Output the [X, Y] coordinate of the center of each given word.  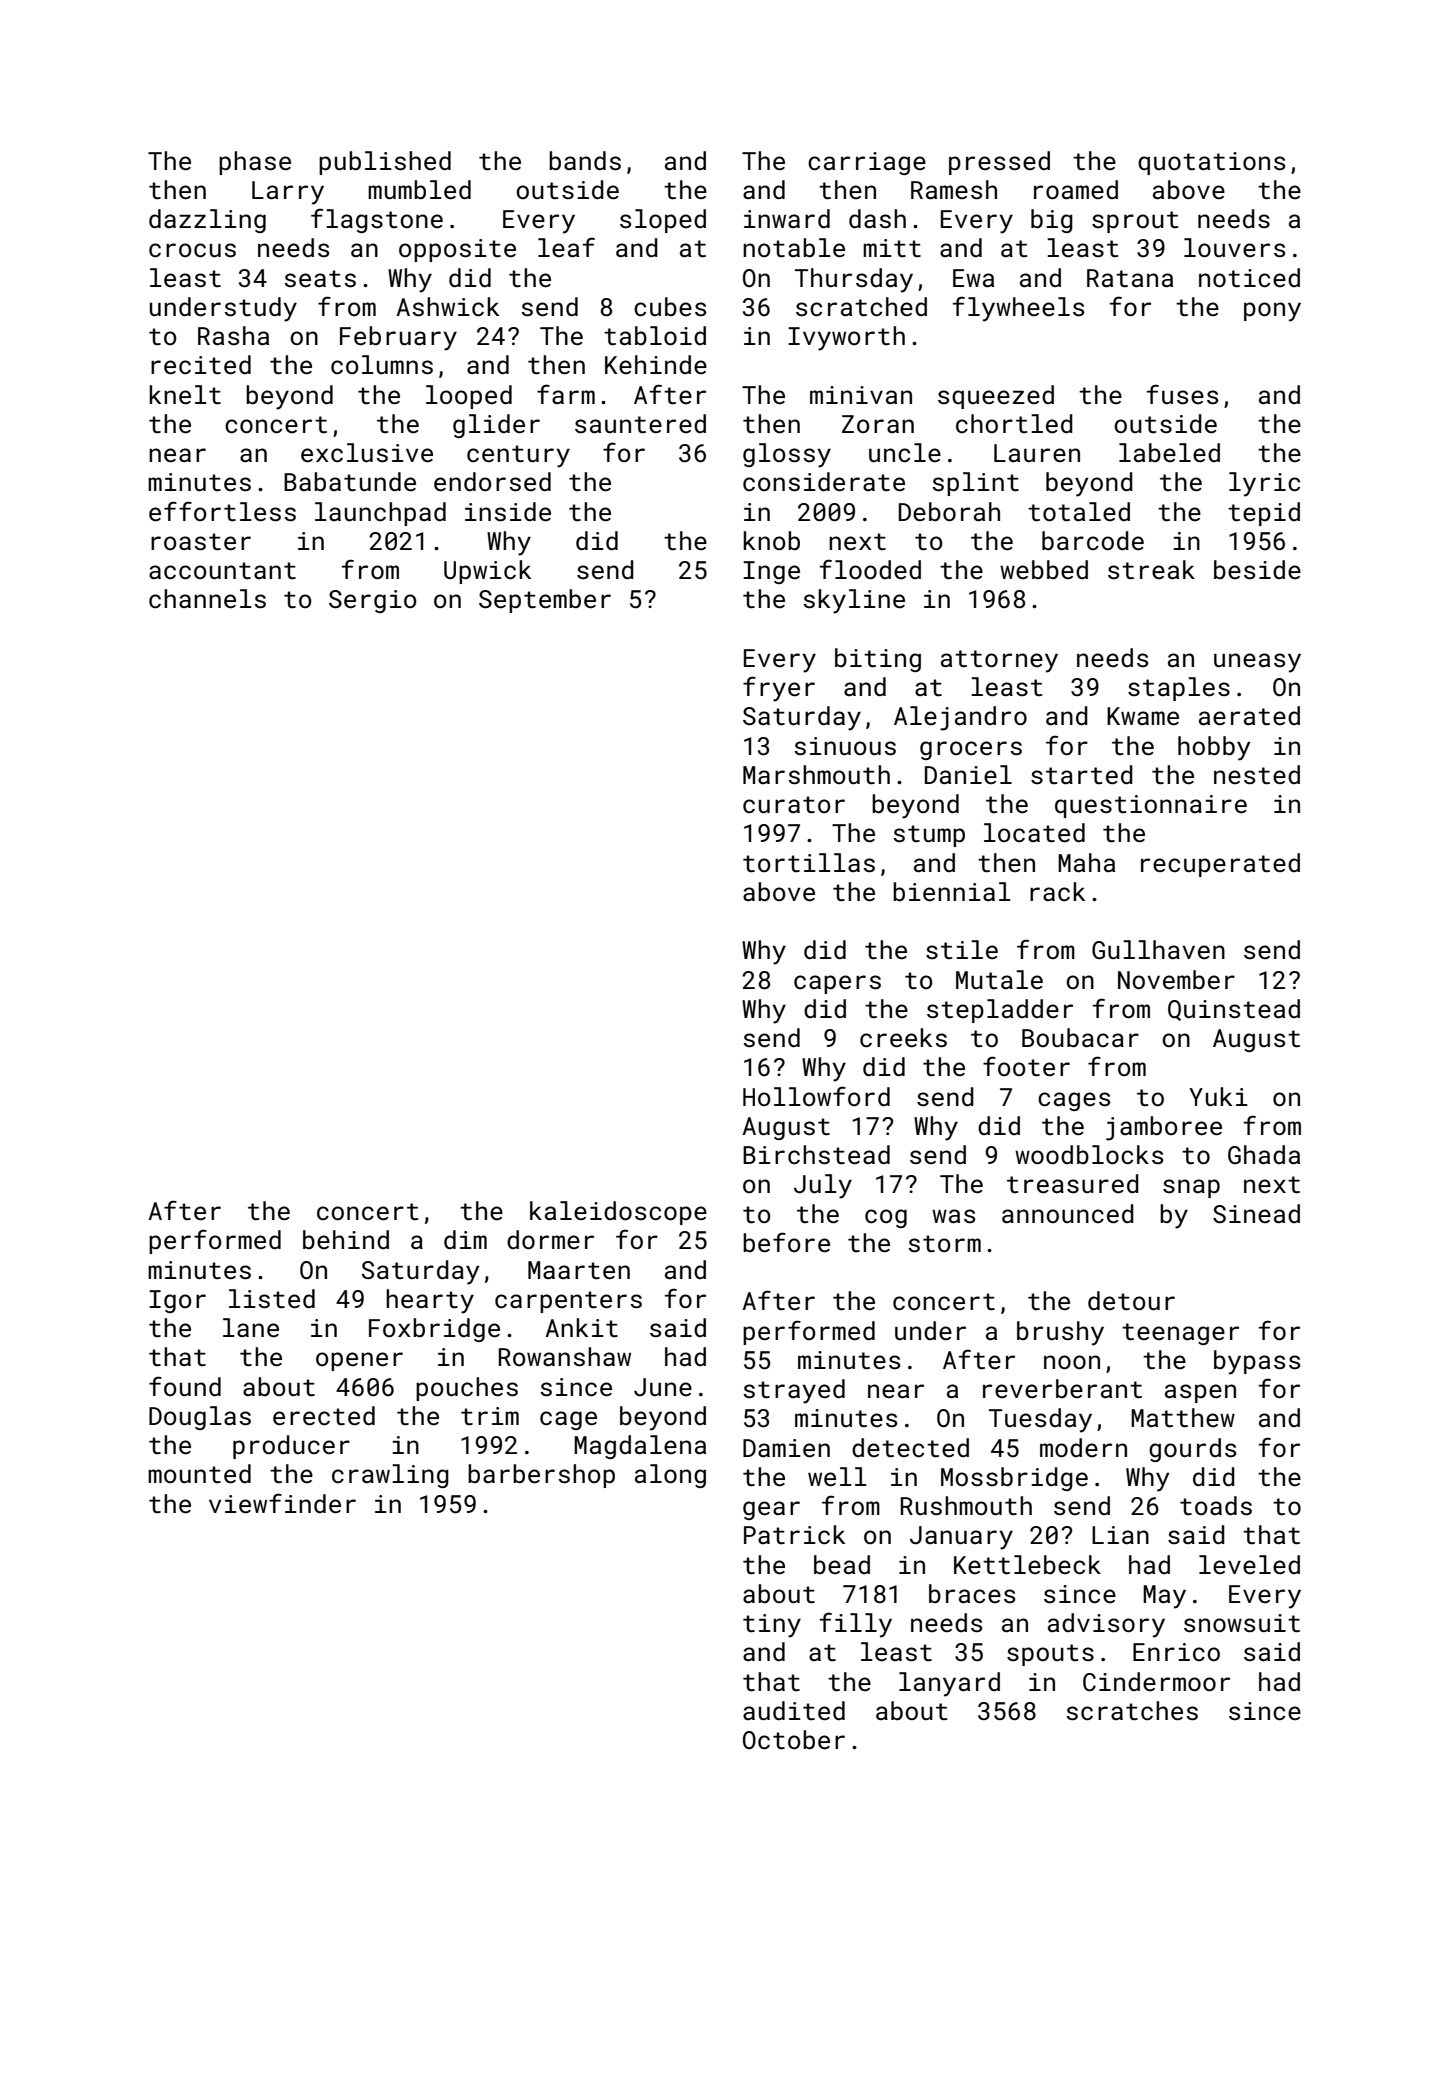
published [385, 163]
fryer [779, 689]
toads [1216, 1506]
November [1176, 980]
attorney [999, 661]
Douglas [200, 1418]
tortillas [809, 863]
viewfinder [282, 1503]
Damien [786, 1448]
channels [207, 599]
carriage [867, 163]
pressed [999, 163]
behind [346, 1239]
